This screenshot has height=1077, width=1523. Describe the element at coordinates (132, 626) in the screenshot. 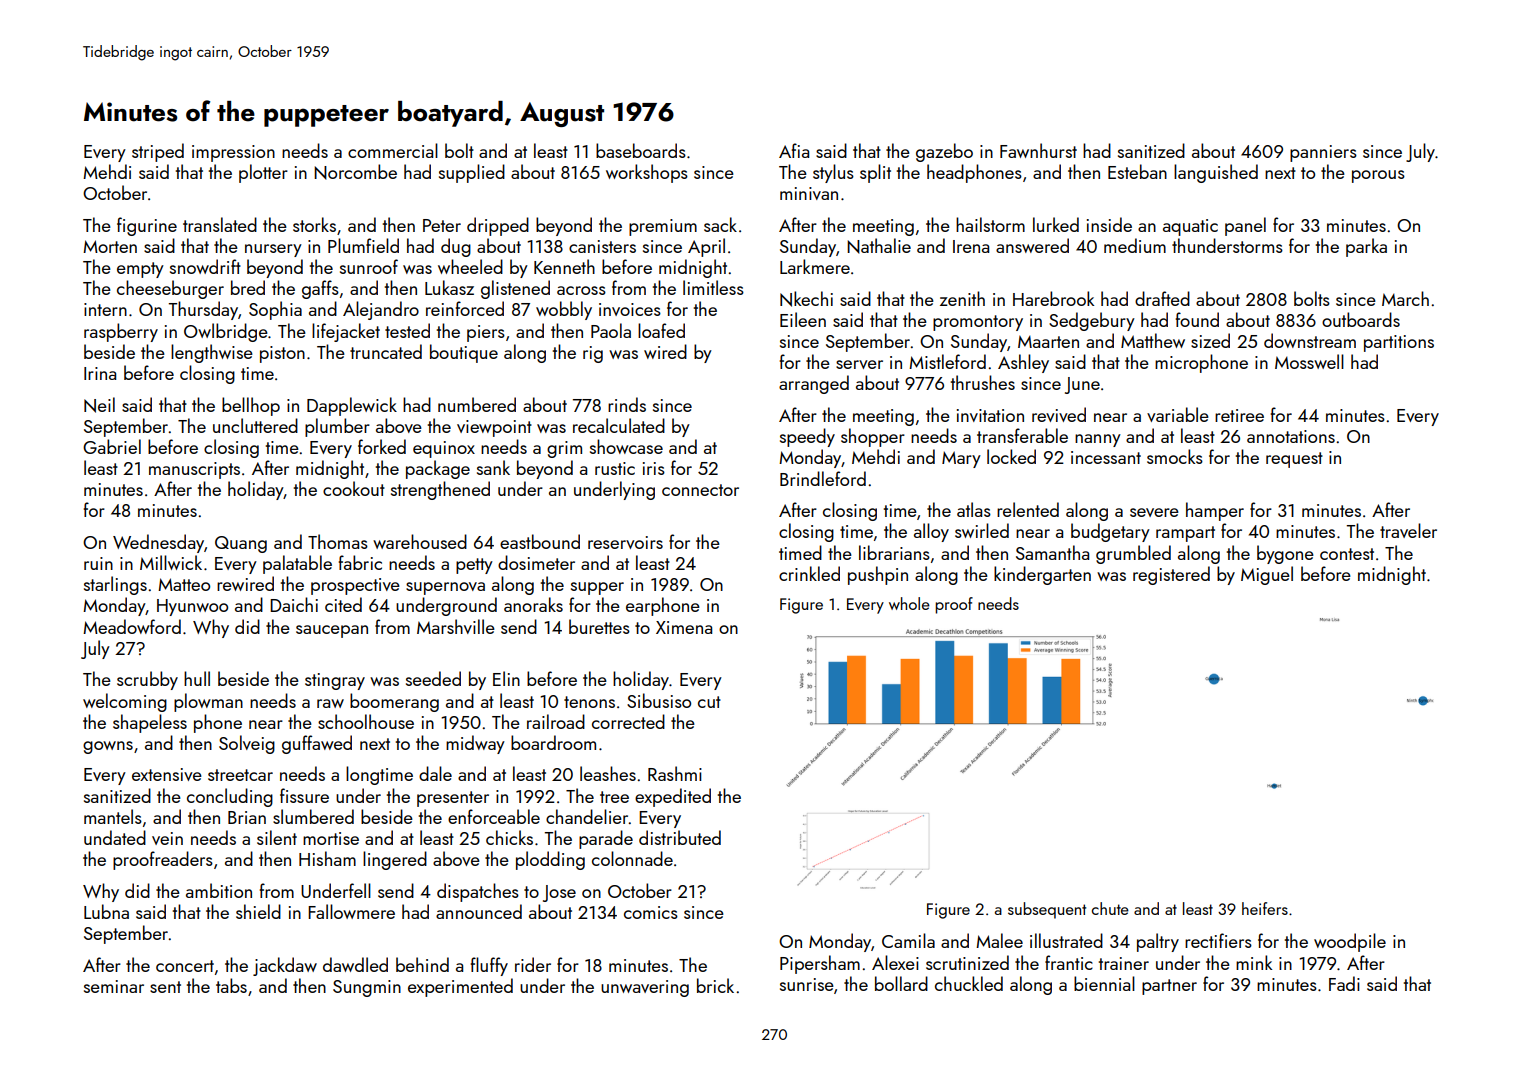

I see `Meadowford` at that location.
